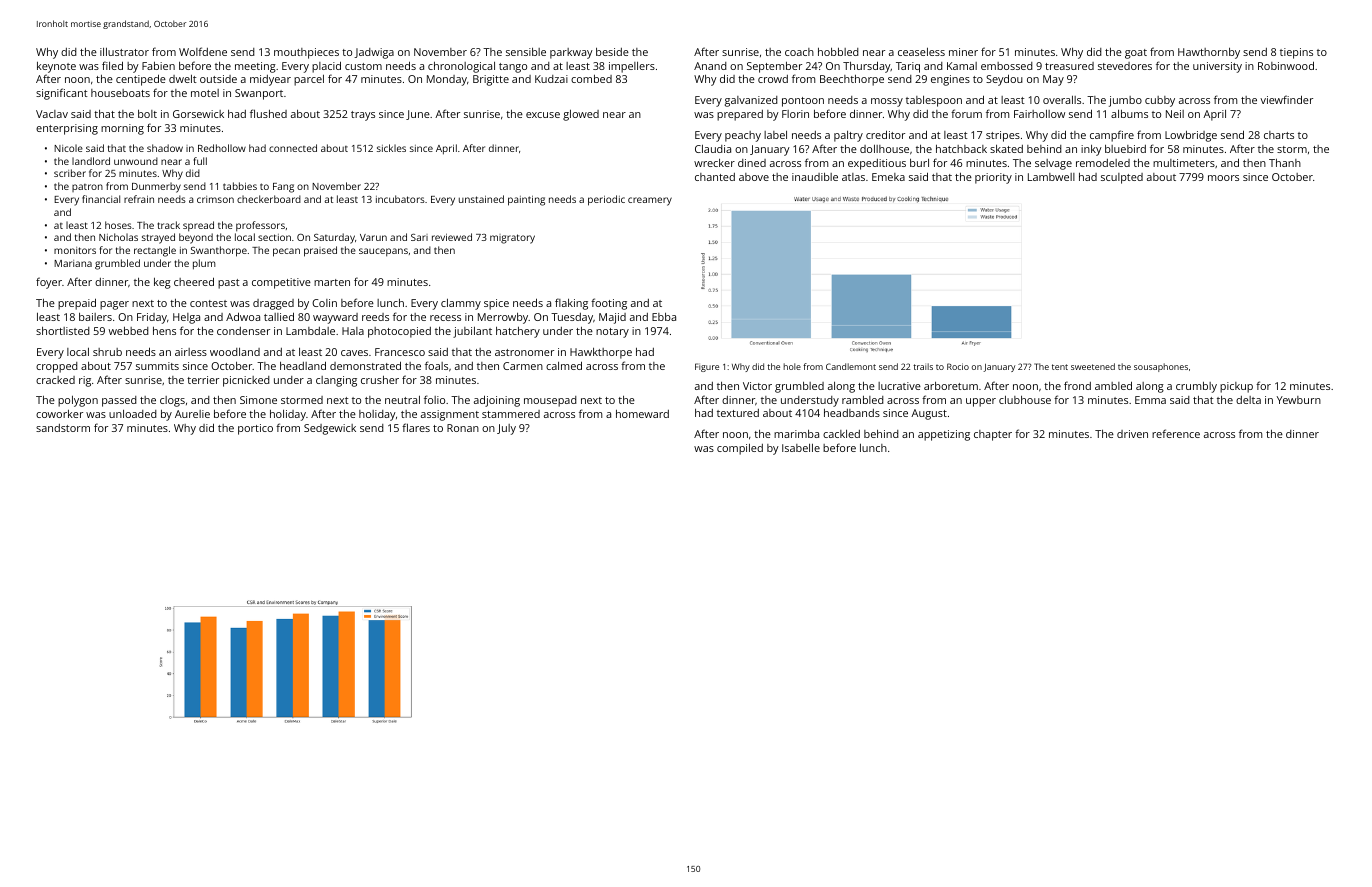 The width and height of the screenshot is (1372, 887). I want to click on sickles, so click(391, 148).
